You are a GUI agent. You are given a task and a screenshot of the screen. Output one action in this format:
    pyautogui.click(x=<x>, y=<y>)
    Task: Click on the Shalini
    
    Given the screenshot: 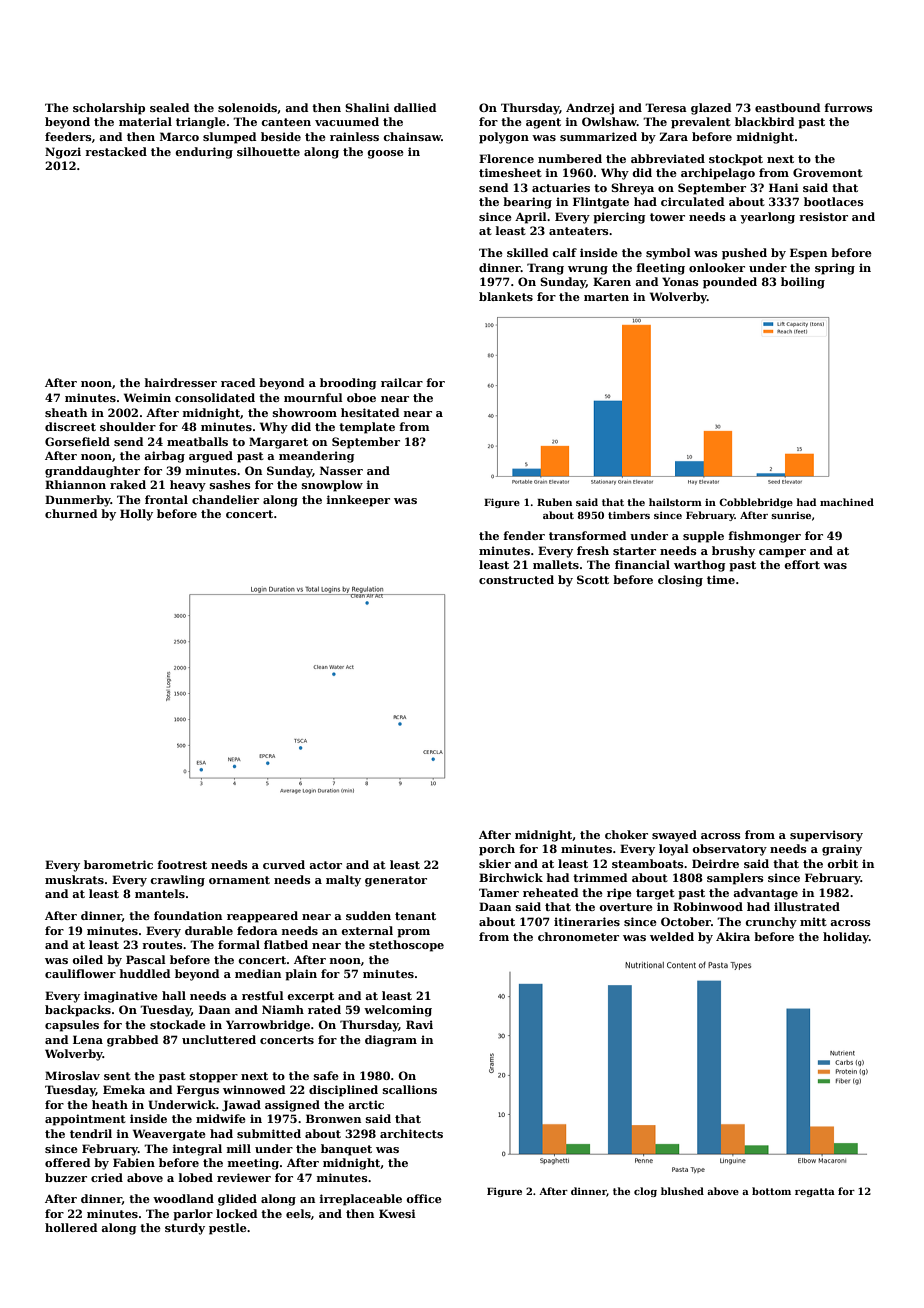 What is the action you would take?
    pyautogui.click(x=367, y=107)
